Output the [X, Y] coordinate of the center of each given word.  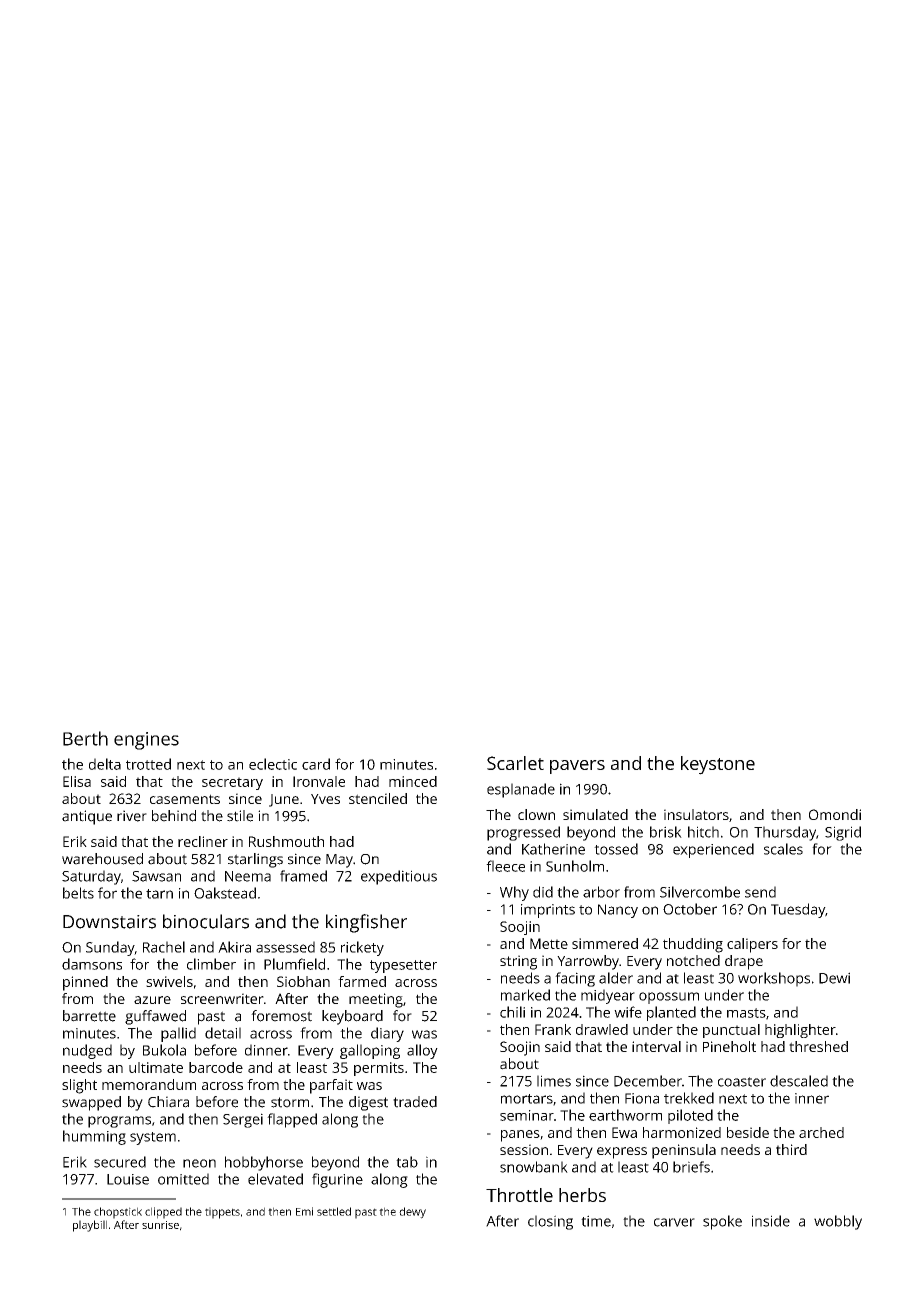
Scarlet [515, 763]
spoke [722, 1222]
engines [146, 741]
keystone [718, 765]
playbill [90, 1226]
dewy [412, 1213]
